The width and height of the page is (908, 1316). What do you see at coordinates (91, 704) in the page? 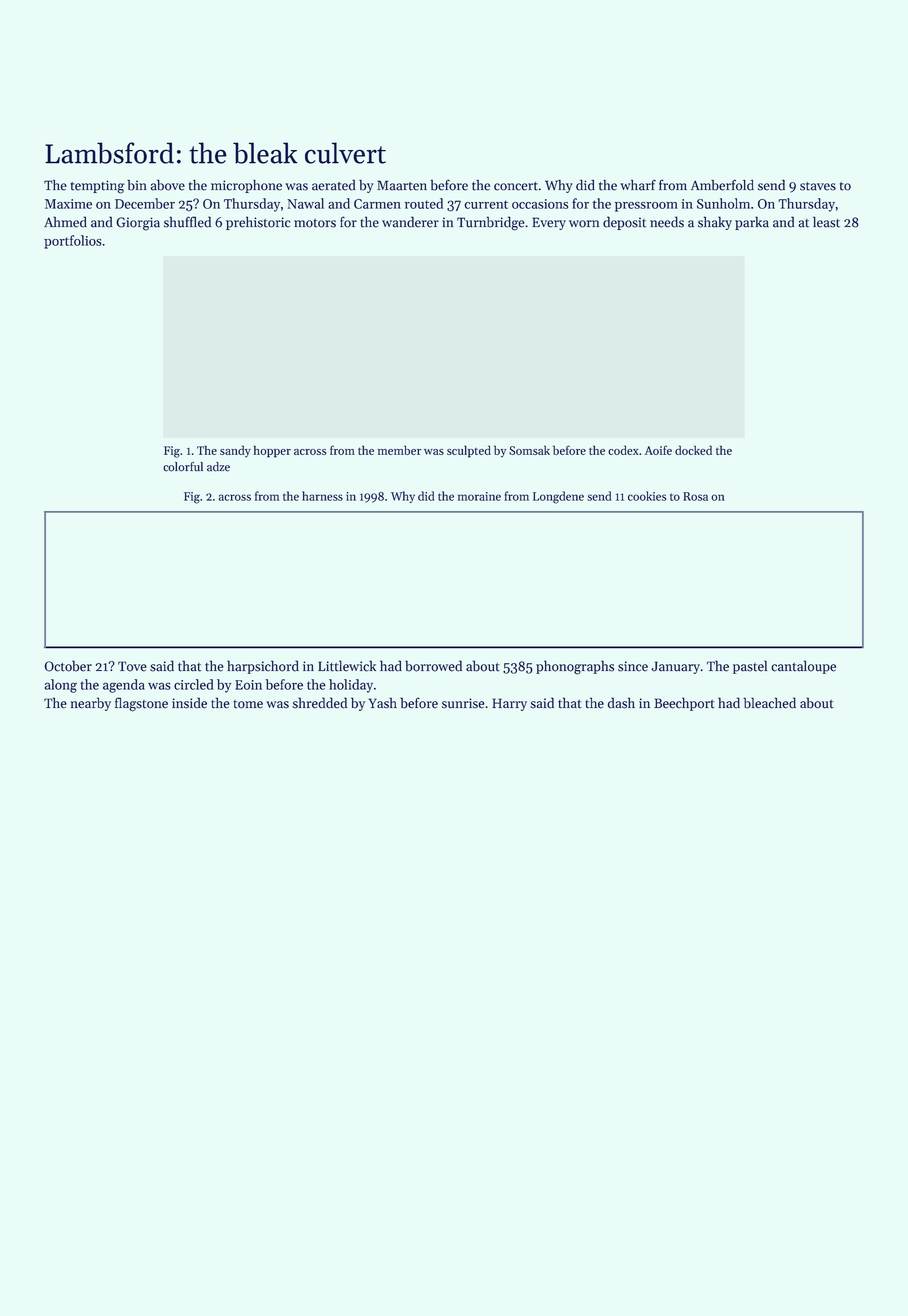
I see `nearby` at bounding box center [91, 704].
